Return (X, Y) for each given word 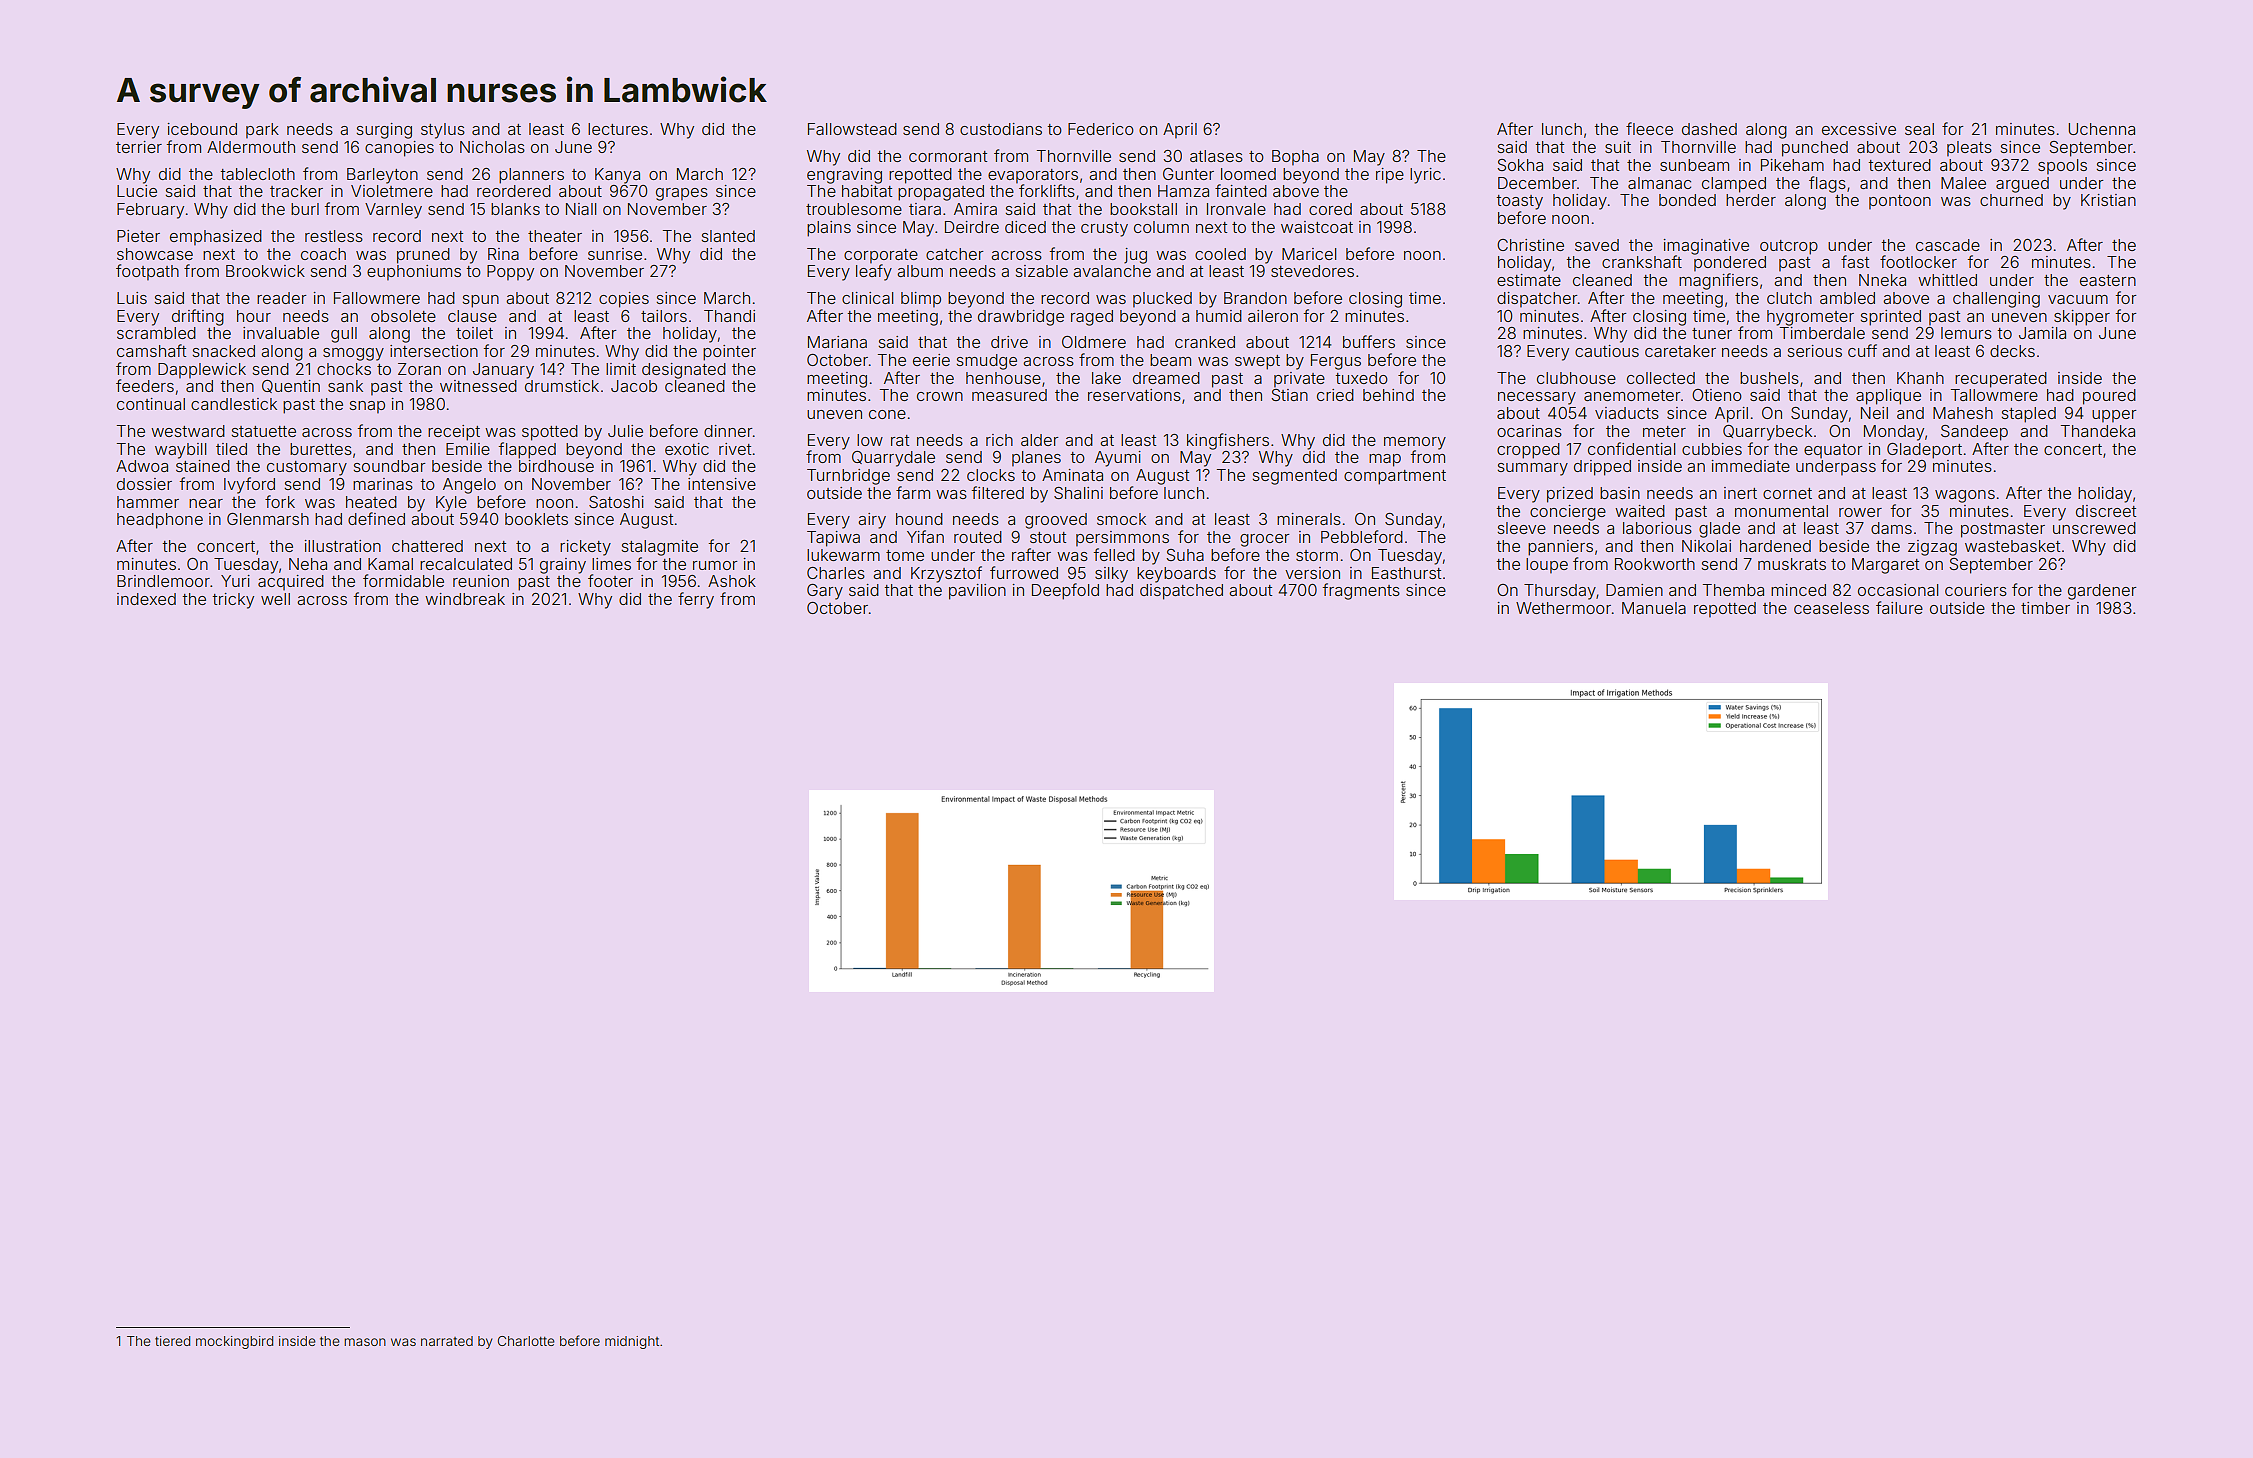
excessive (1859, 129)
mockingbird (234, 1342)
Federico (1101, 129)
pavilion (977, 592)
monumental (1781, 511)
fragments (1361, 591)
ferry (696, 600)
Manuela (1654, 608)
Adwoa (142, 466)
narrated (447, 1341)
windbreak (465, 599)
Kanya (617, 176)
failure (1899, 607)
